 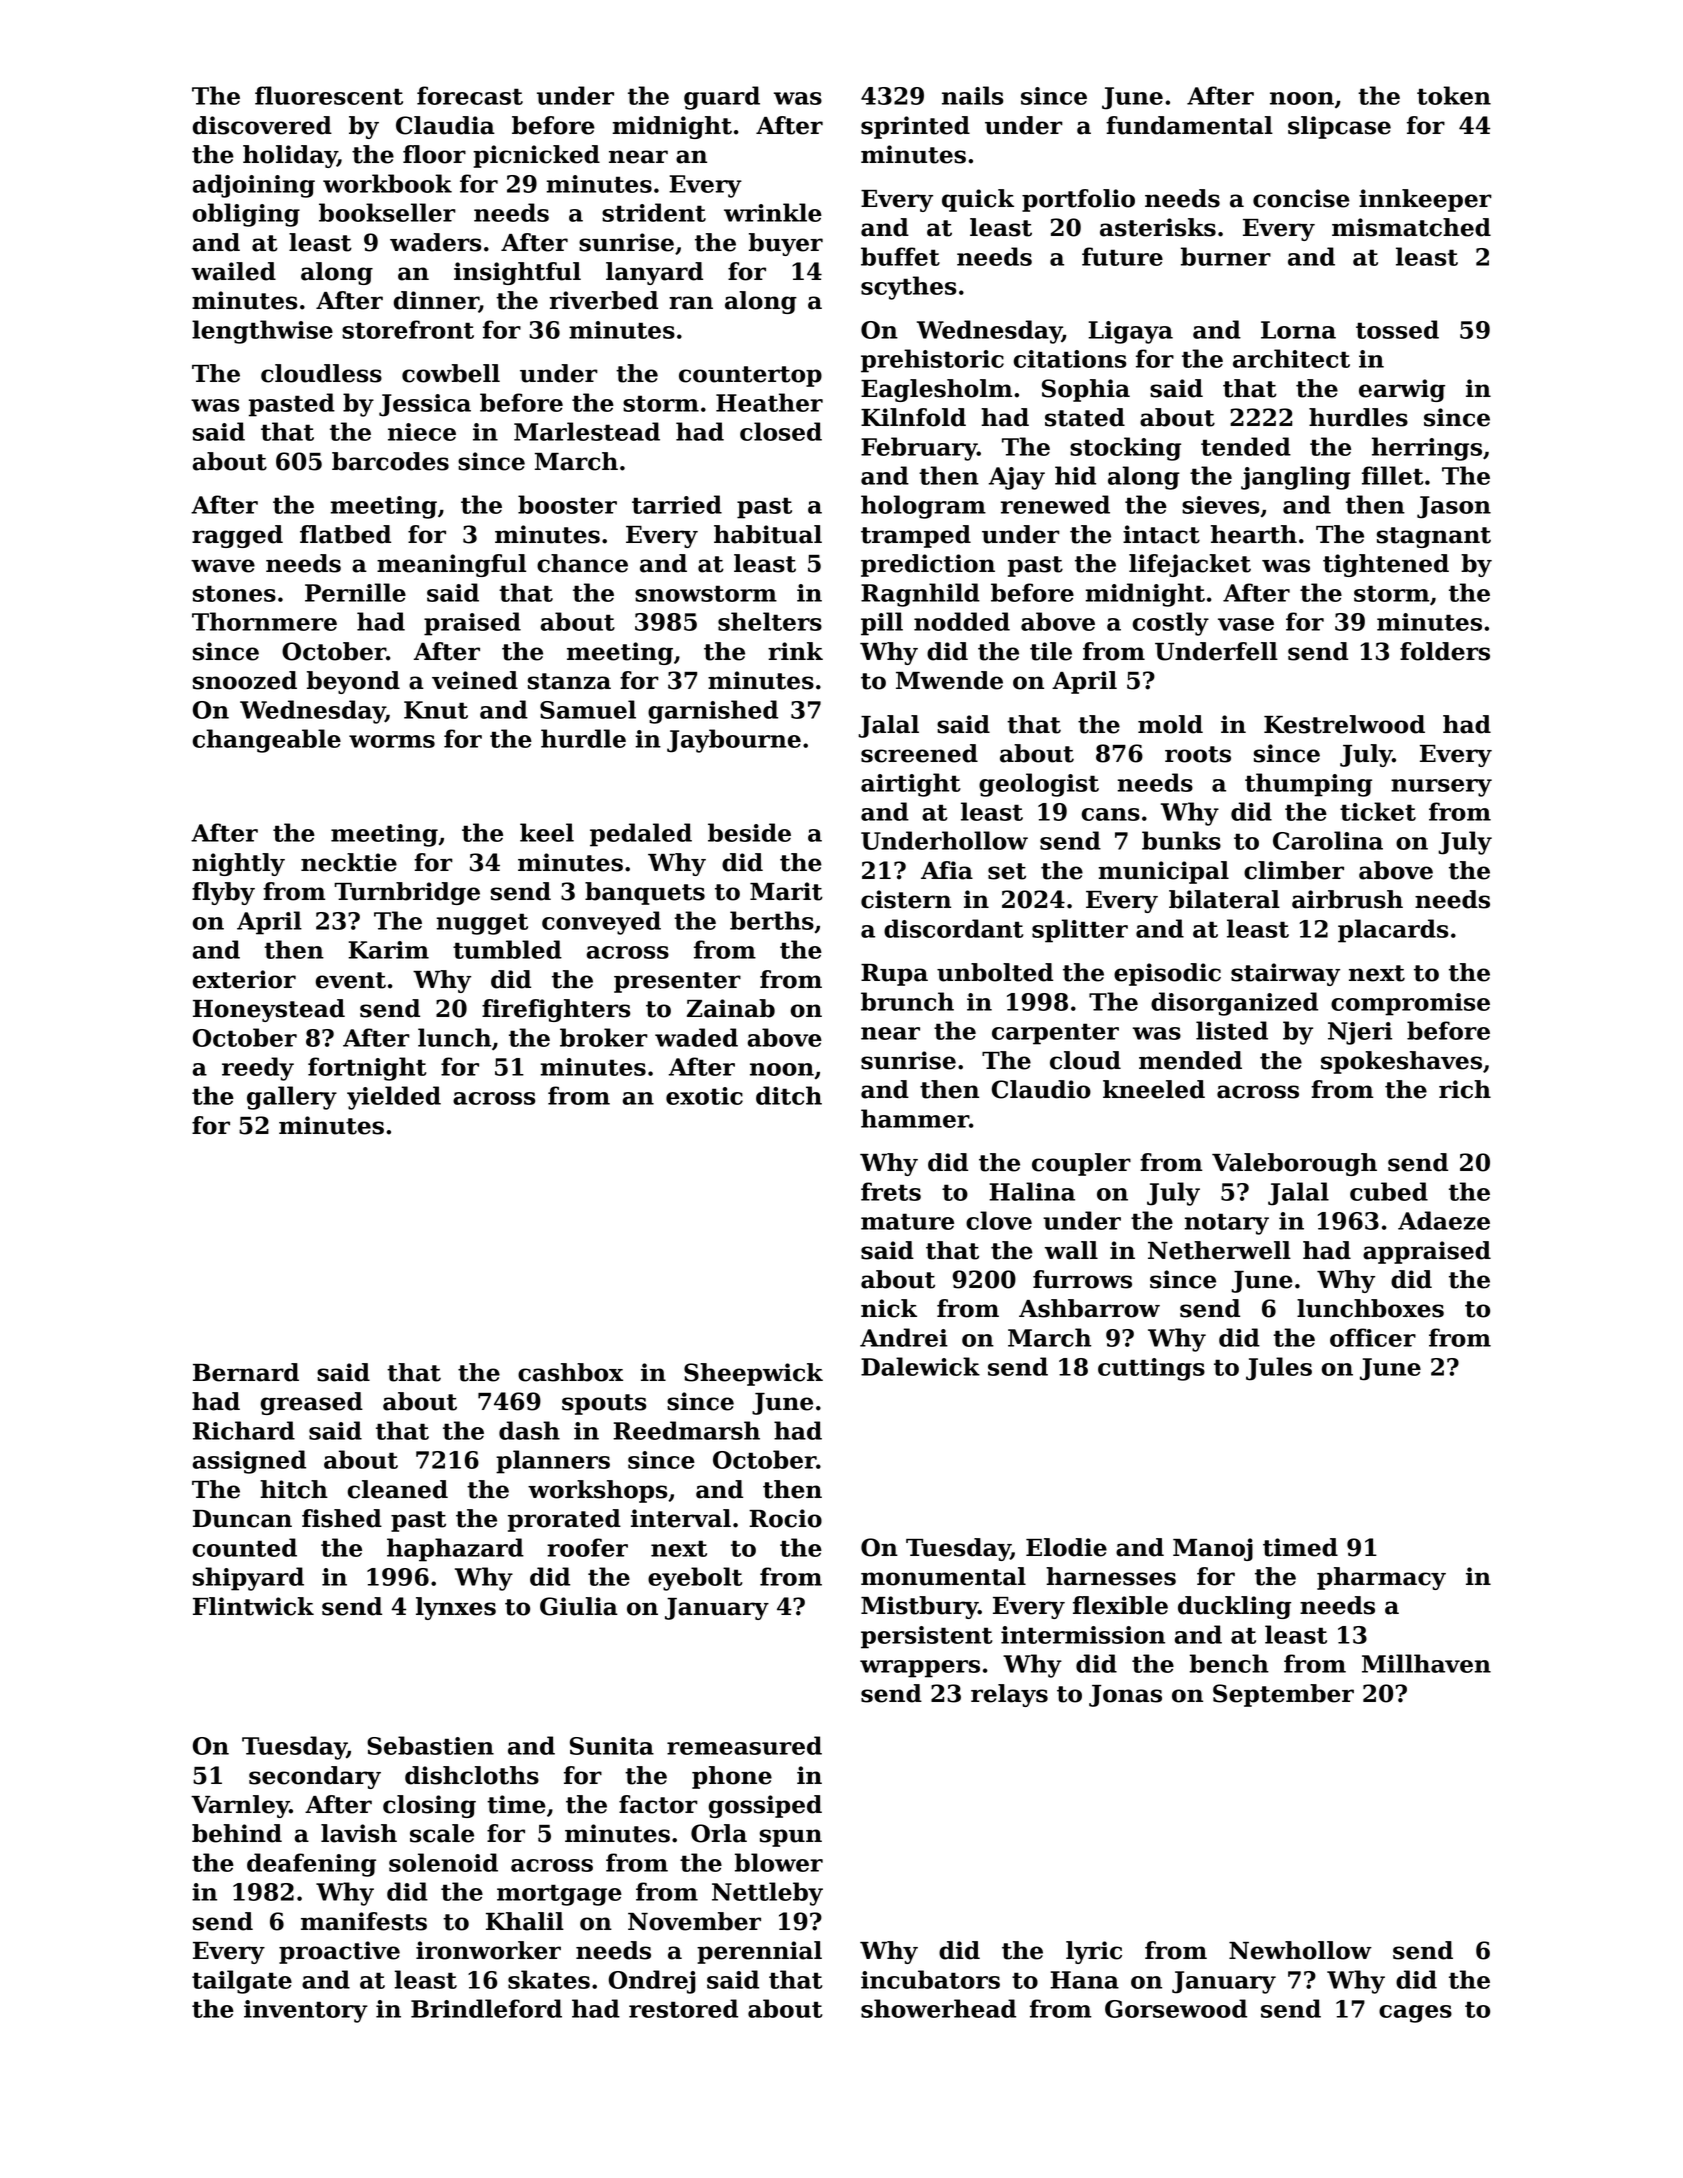 I want to click on secondary, so click(x=315, y=1777).
